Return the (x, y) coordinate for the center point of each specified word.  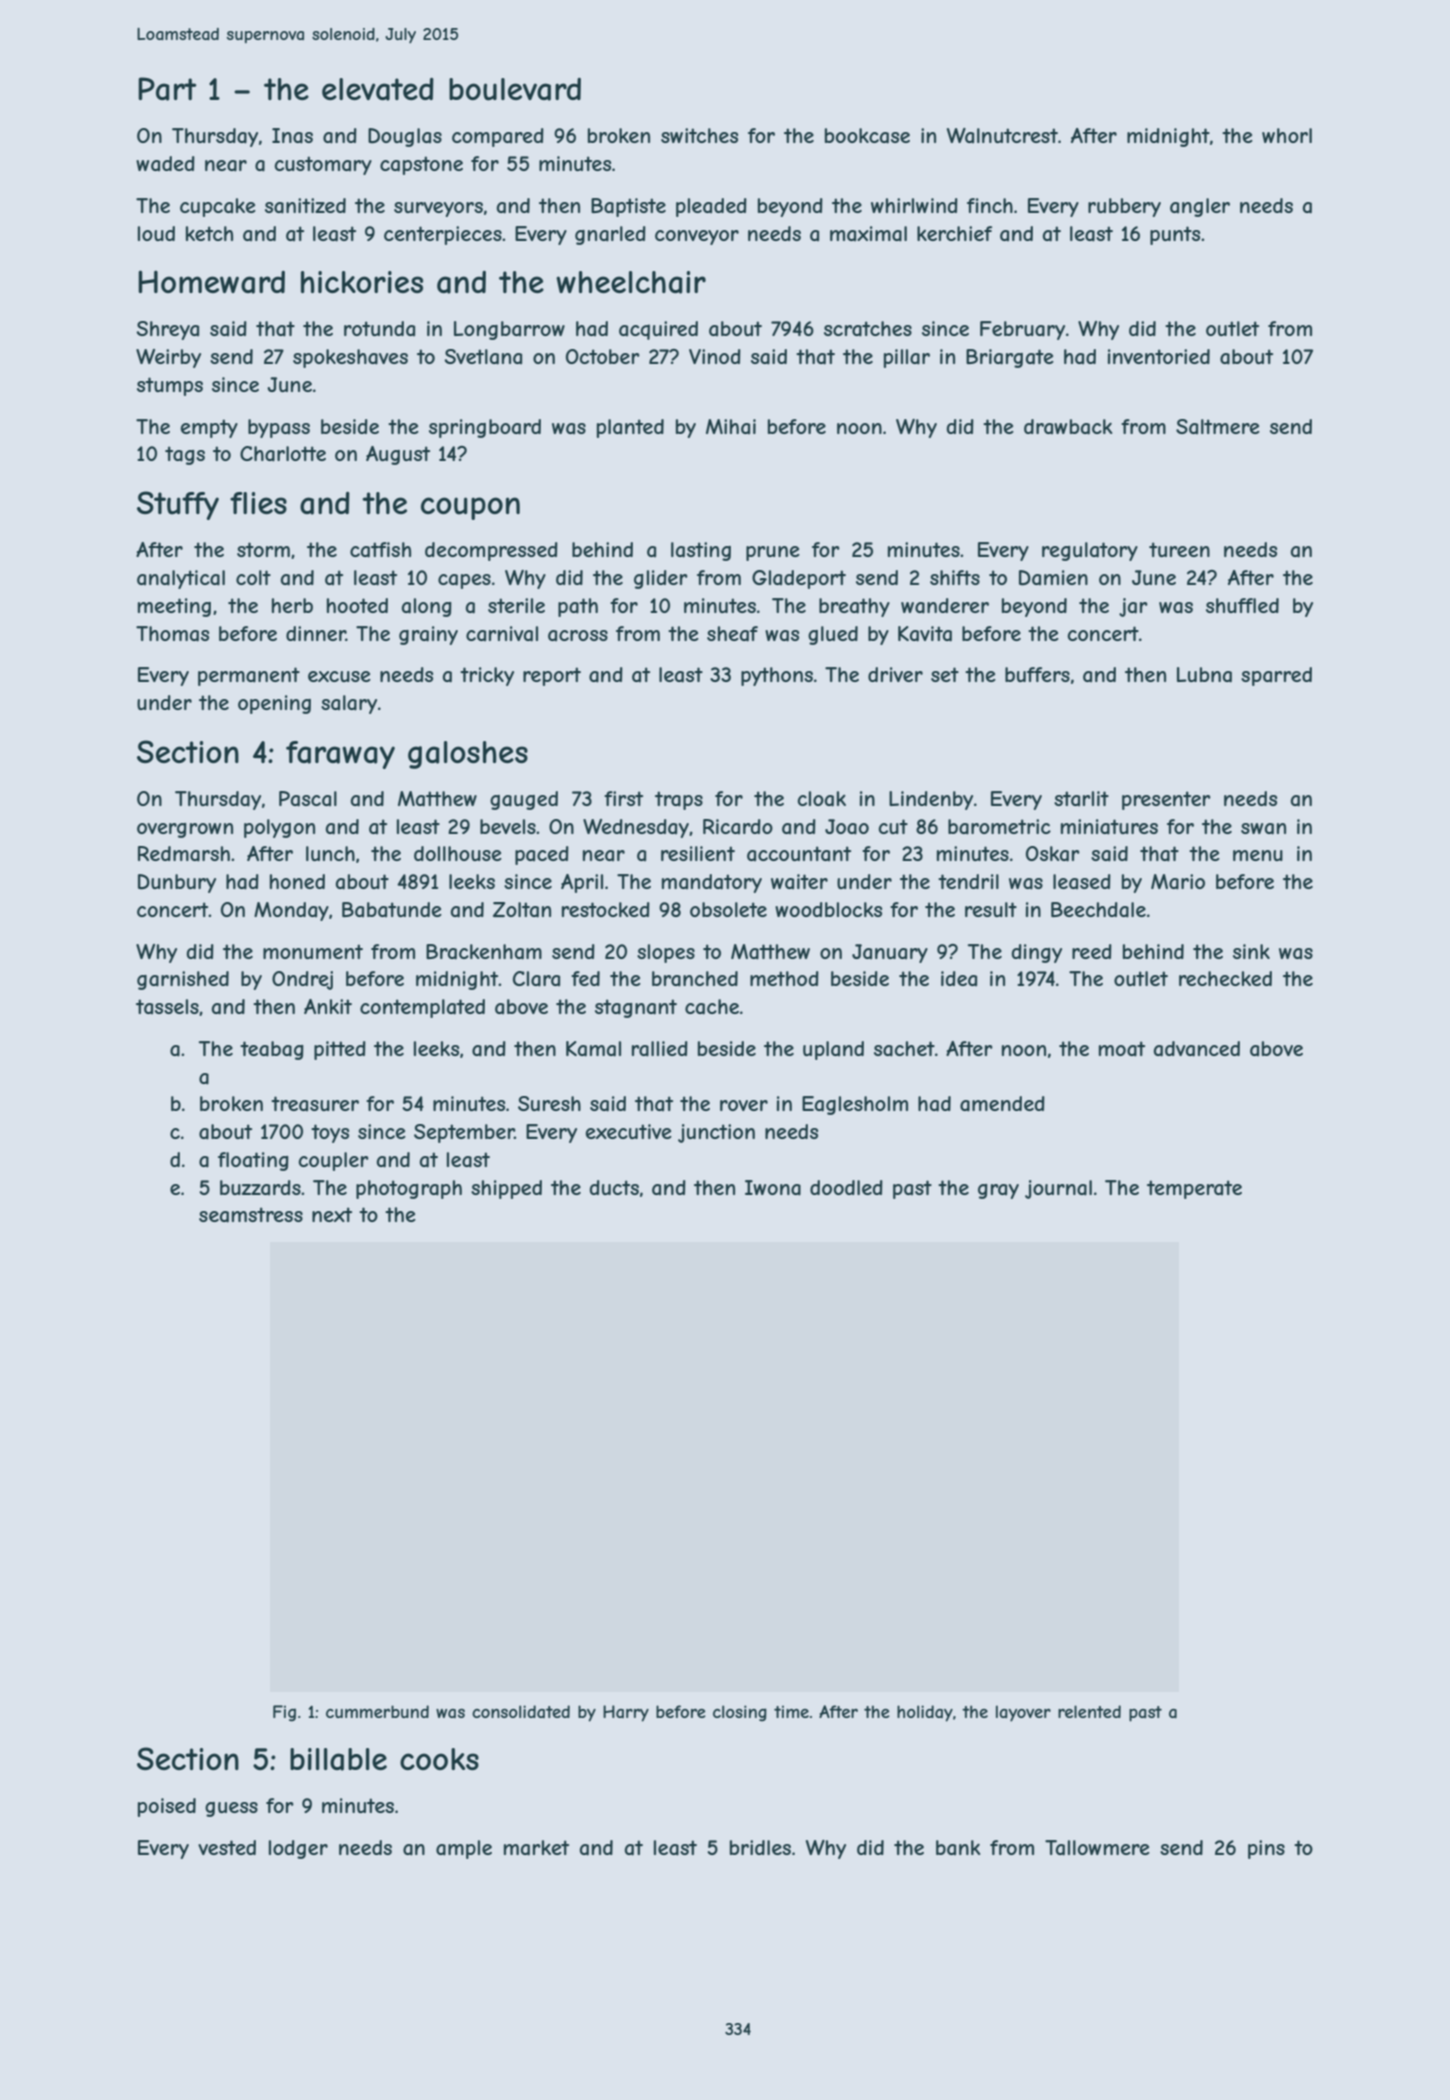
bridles (760, 1847)
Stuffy (178, 505)
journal (1058, 1189)
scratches (868, 329)
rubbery (1124, 207)
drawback (1068, 427)
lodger (298, 1849)
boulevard (515, 89)
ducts (614, 1187)
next (332, 1214)
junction (716, 1133)
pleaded (711, 207)
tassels (167, 1006)
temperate (1194, 1189)
